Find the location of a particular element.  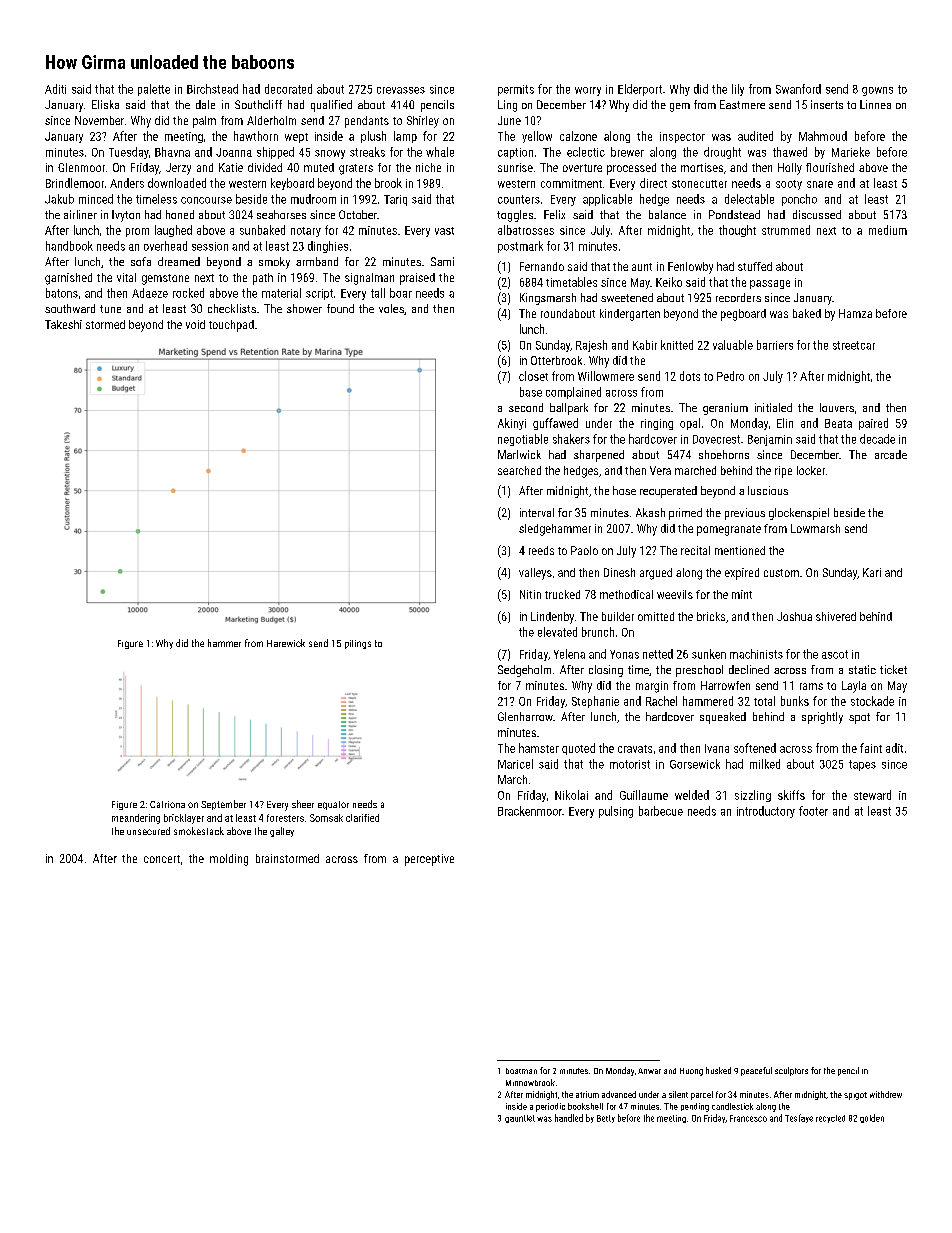

crevasses is located at coordinates (401, 90).
